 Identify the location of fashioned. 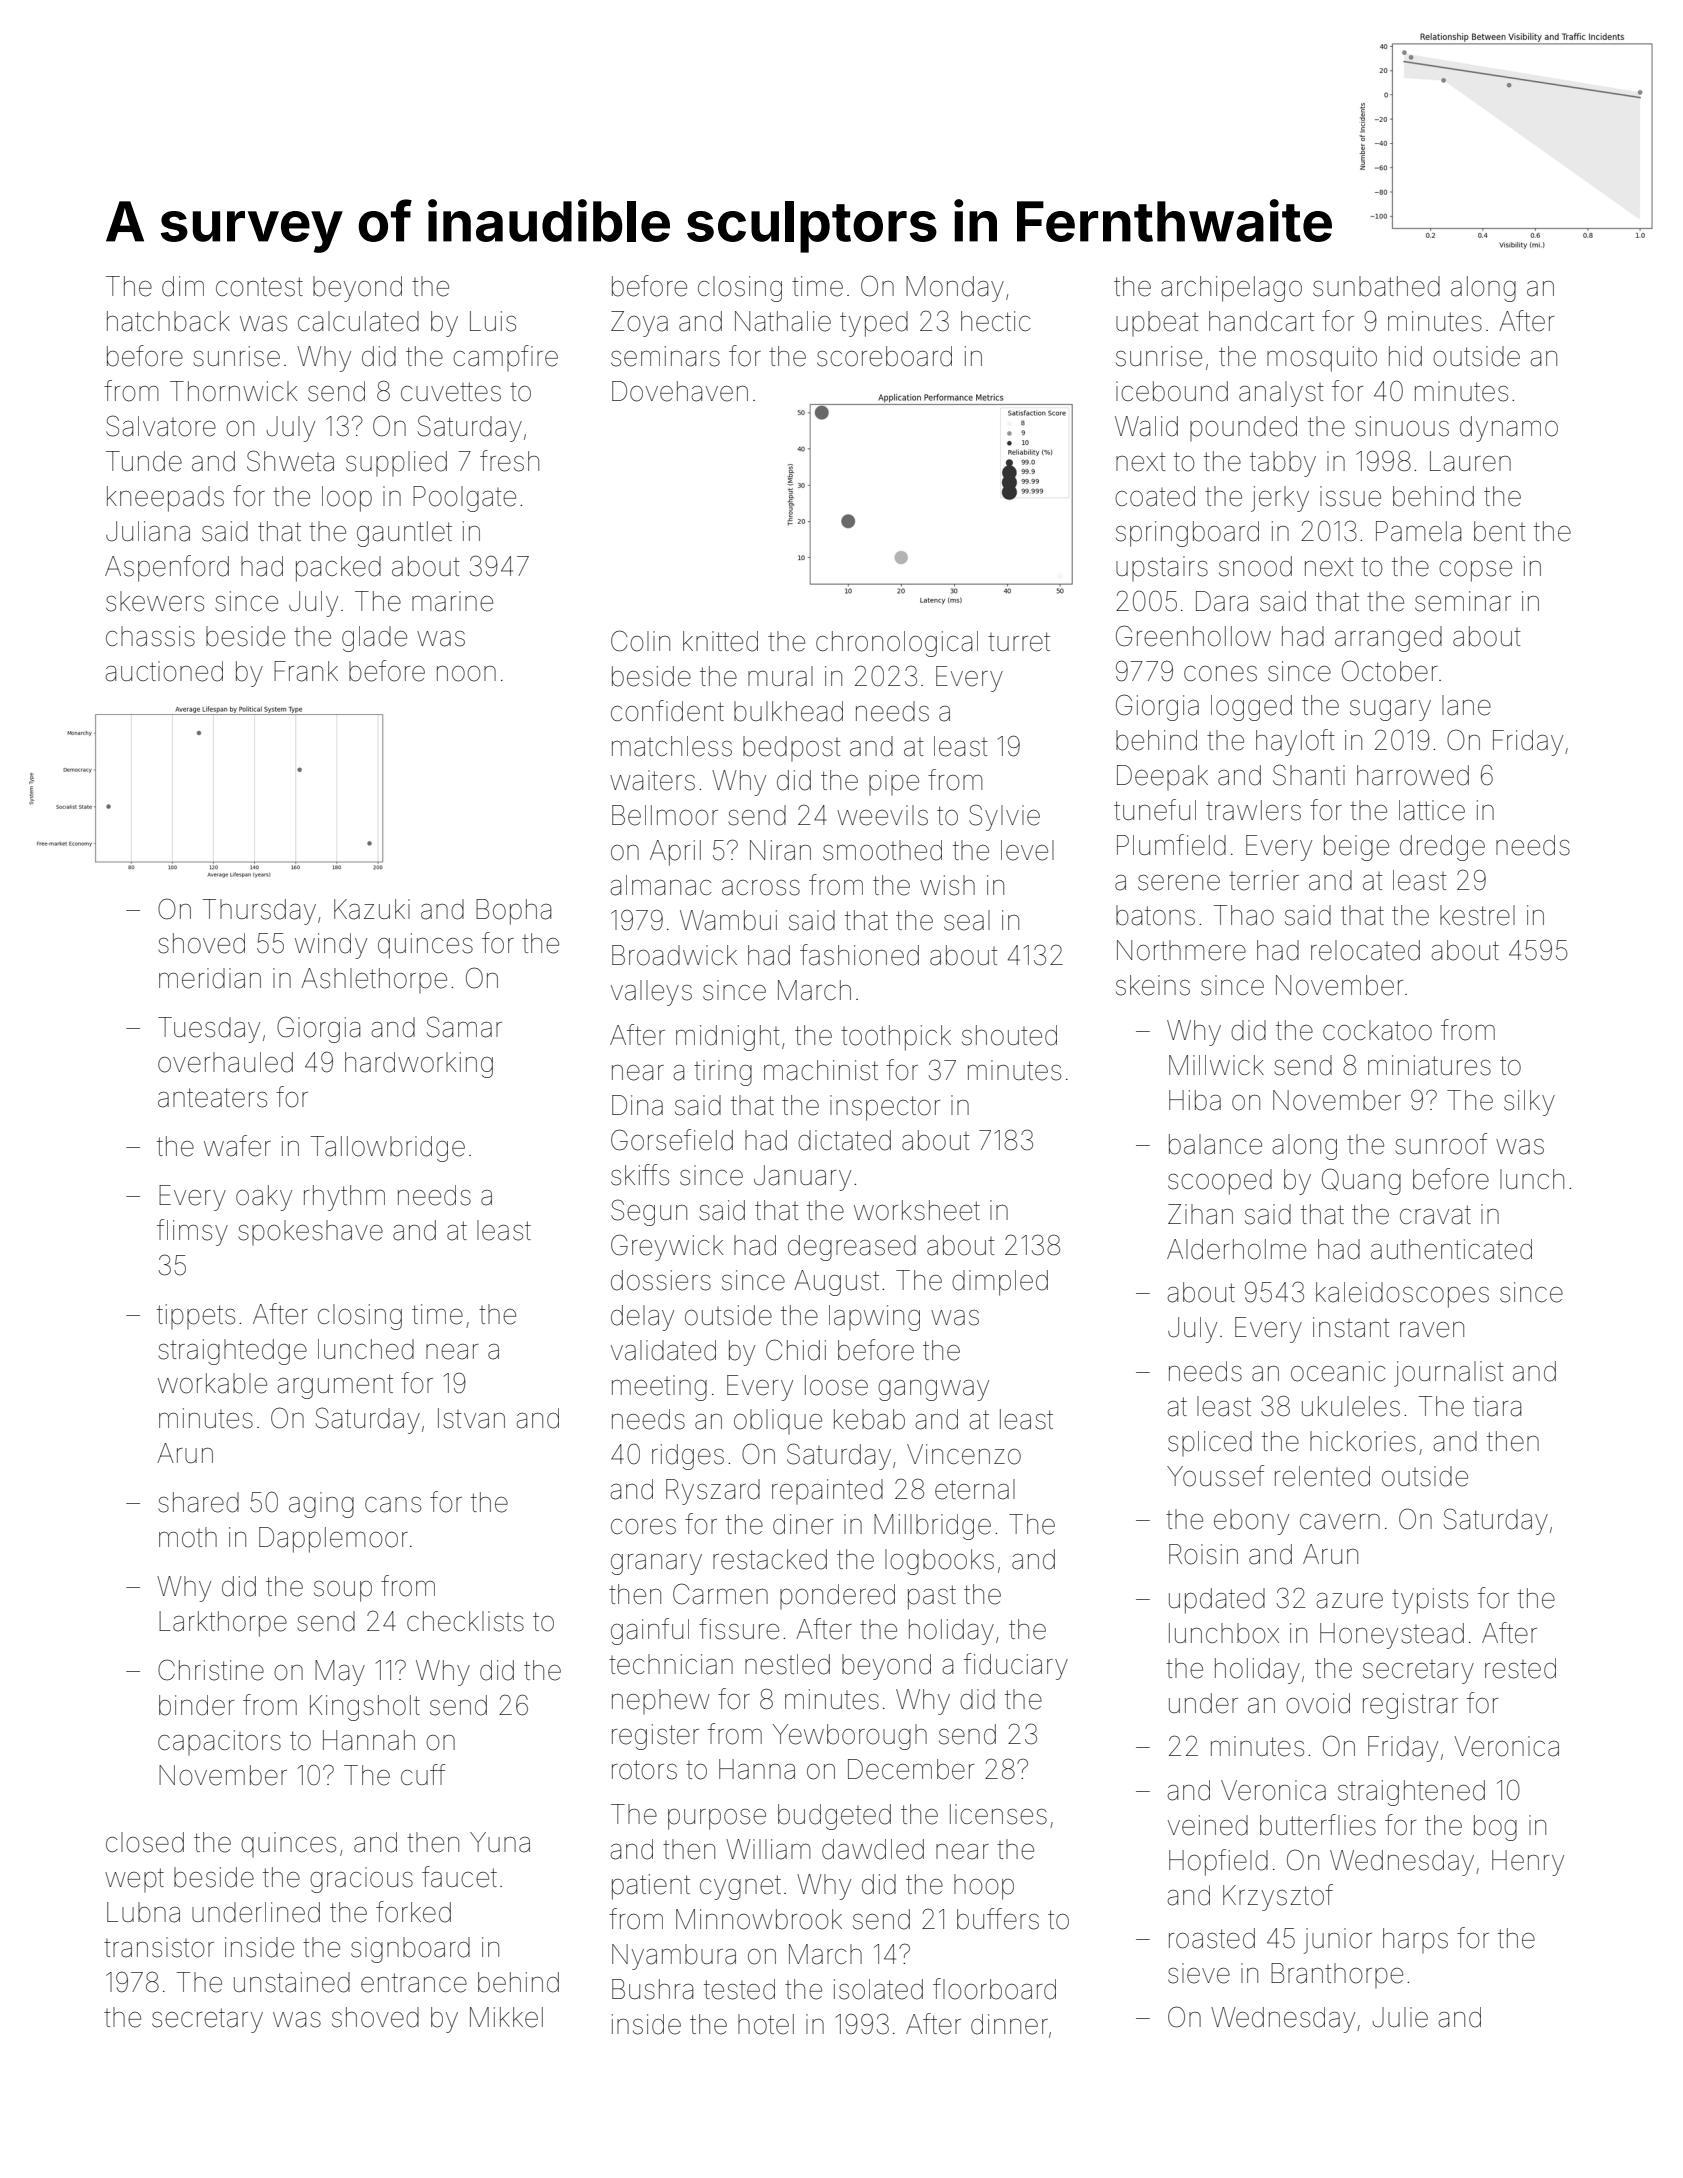
(859, 955).
